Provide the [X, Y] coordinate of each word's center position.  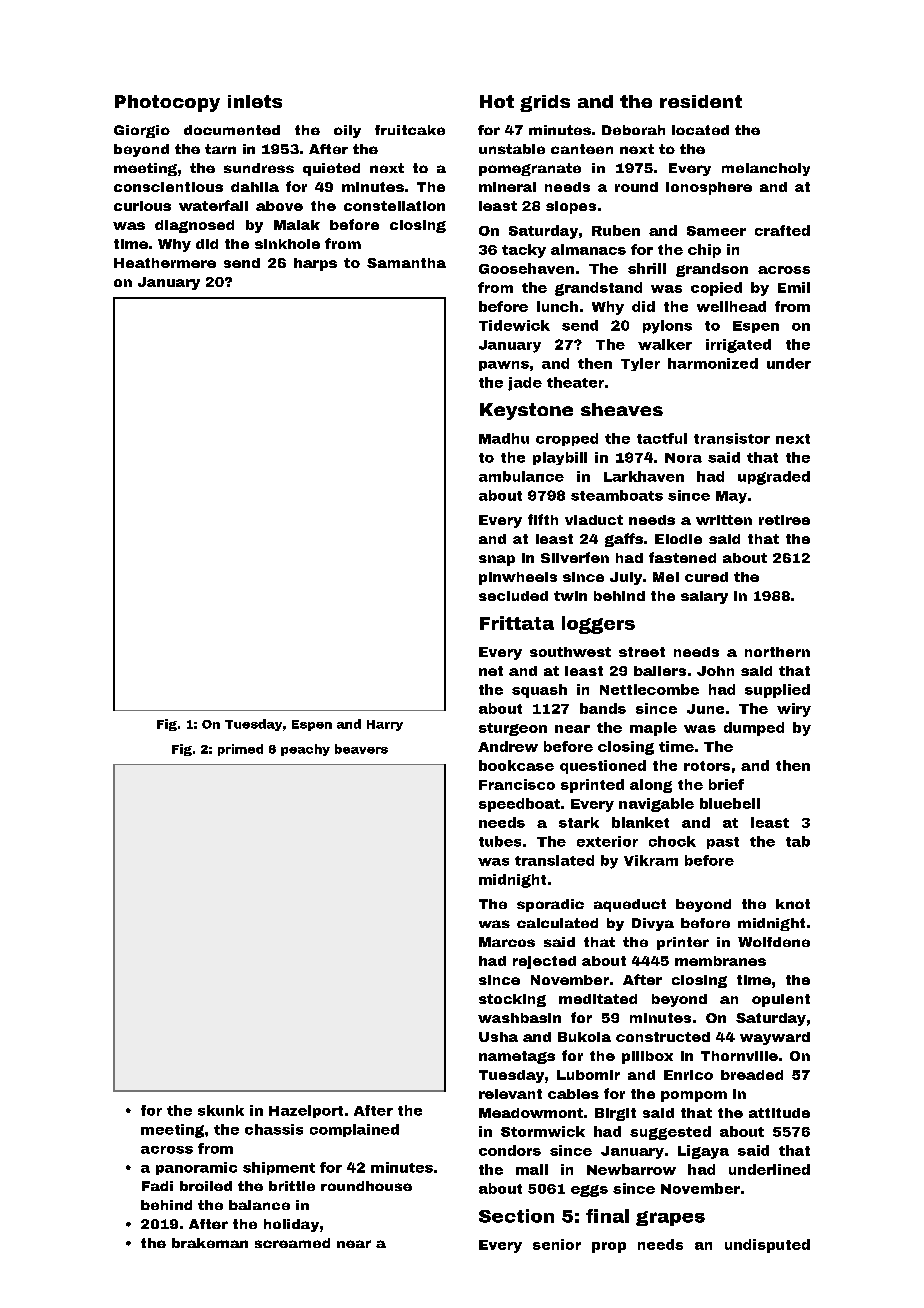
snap [497, 560]
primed [240, 750]
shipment [279, 1168]
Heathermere [165, 263]
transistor [732, 438]
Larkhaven [644, 476]
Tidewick [514, 325]
